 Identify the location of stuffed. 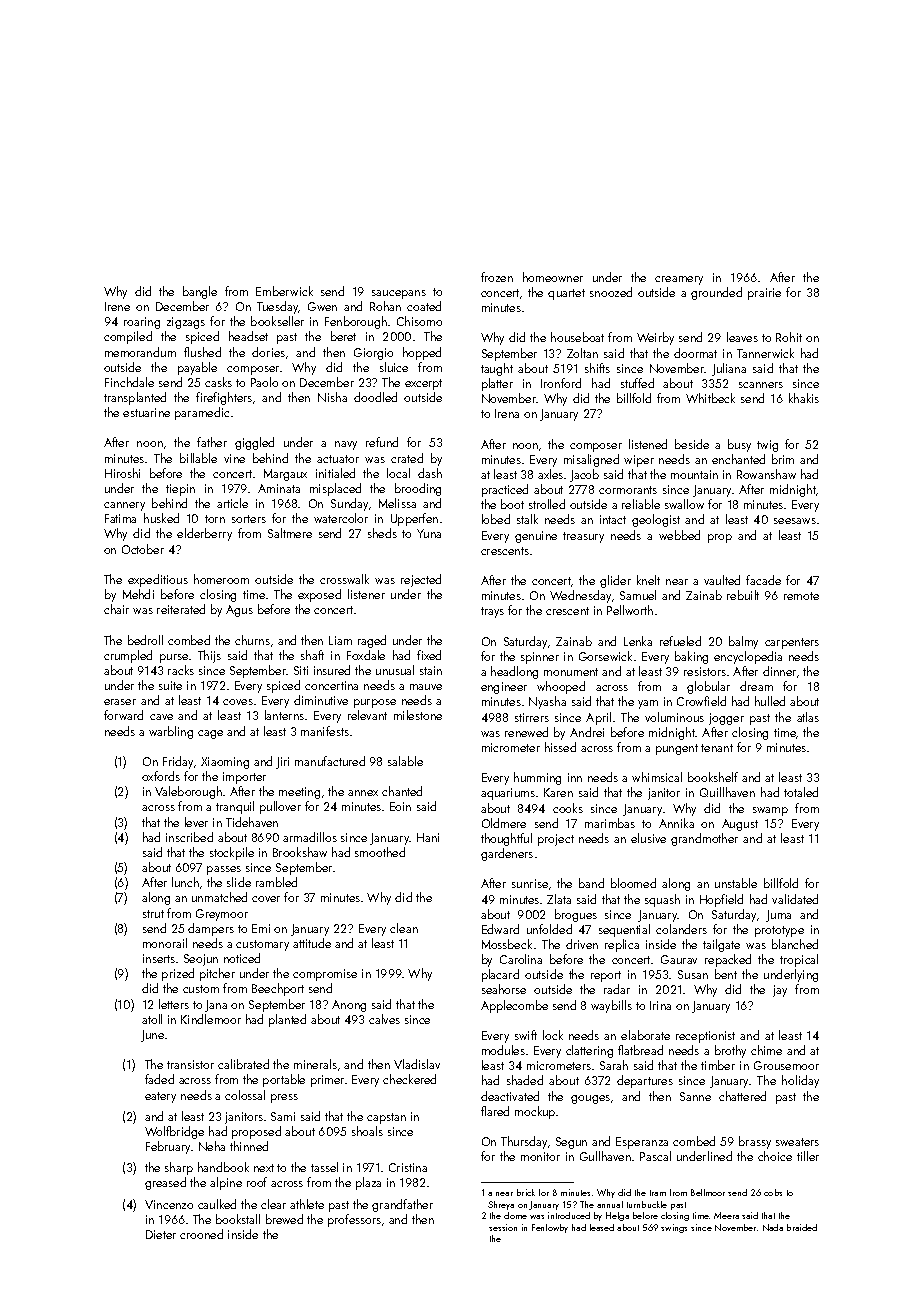
(637, 383).
